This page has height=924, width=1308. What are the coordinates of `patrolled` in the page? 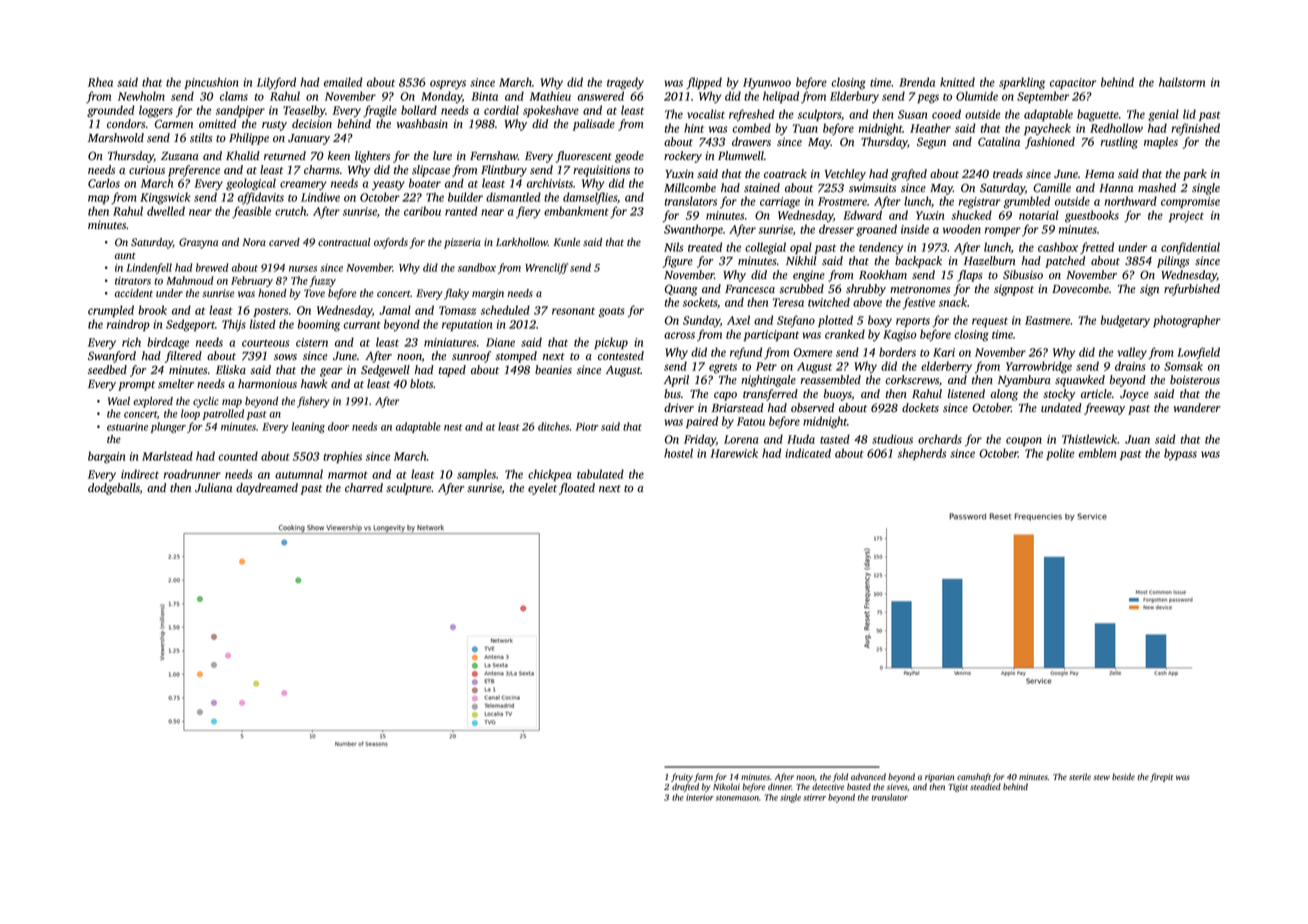 It's located at (223, 414).
